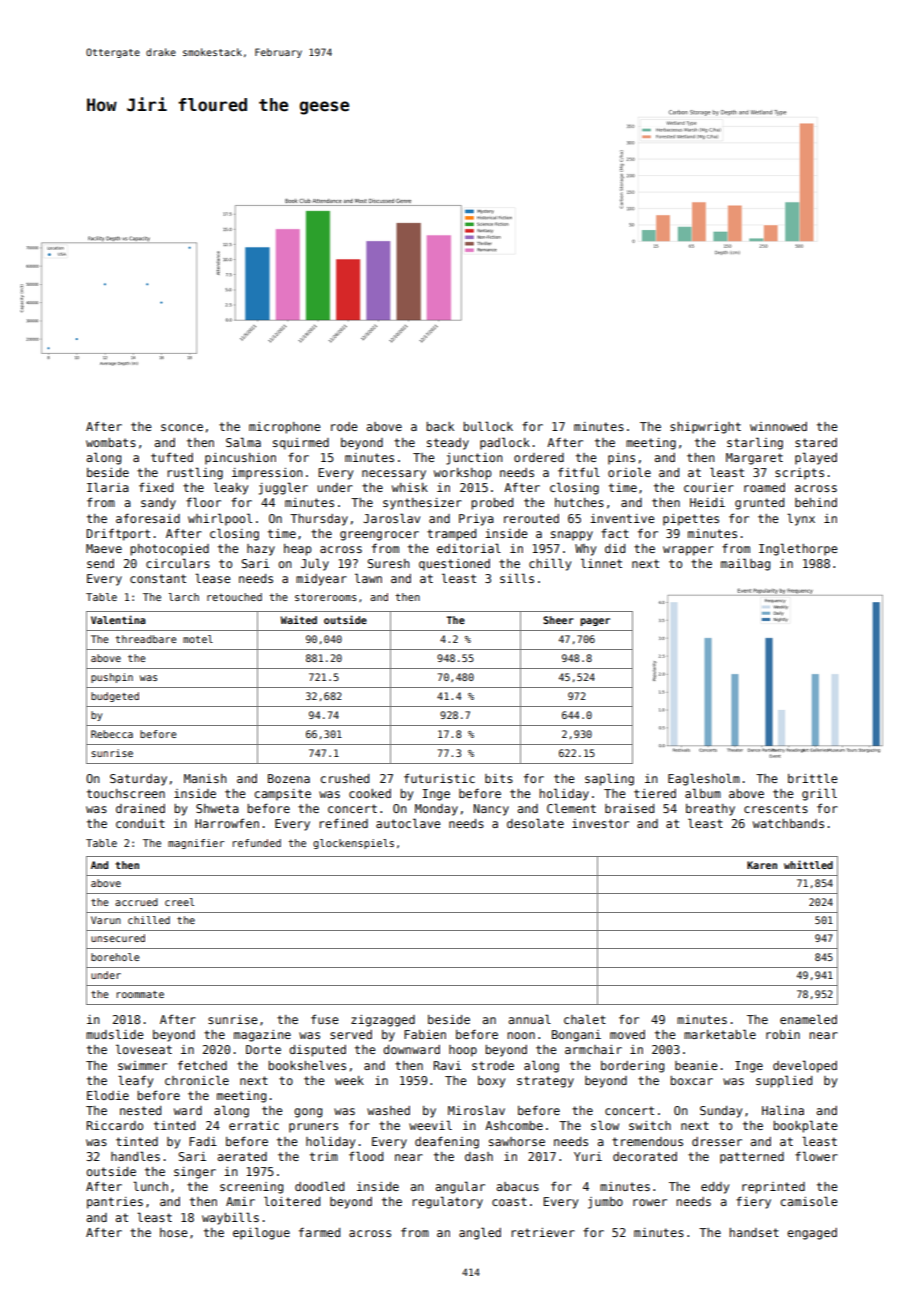 This screenshot has height=1314, width=924. Describe the element at coordinates (709, 487) in the screenshot. I see `courier` at that location.
